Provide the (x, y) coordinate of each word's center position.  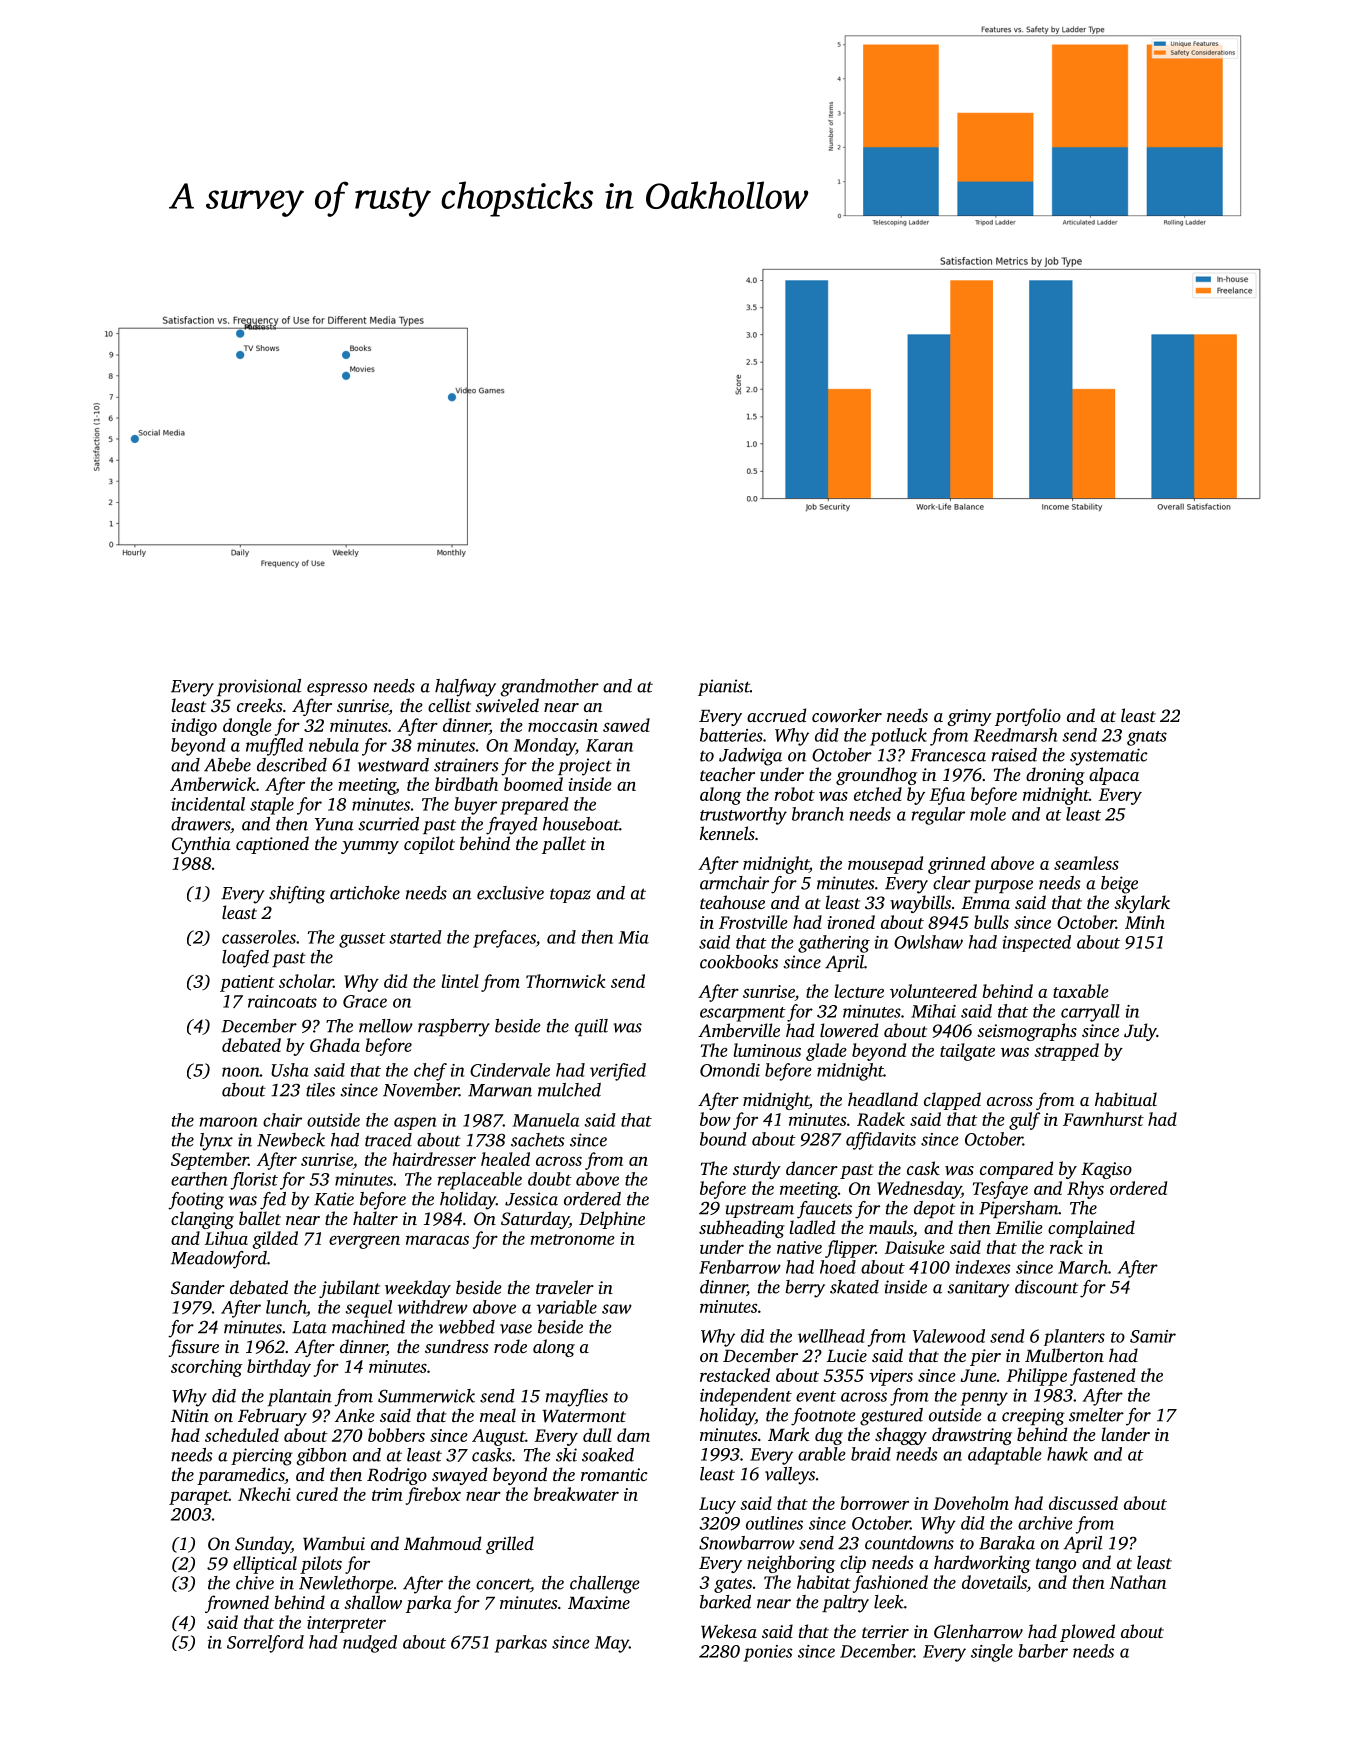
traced (388, 1140)
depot (934, 1209)
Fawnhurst (1103, 1119)
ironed (851, 922)
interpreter (346, 1624)
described (292, 765)
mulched (569, 1090)
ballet (260, 1218)
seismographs (1027, 1032)
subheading (742, 1229)
